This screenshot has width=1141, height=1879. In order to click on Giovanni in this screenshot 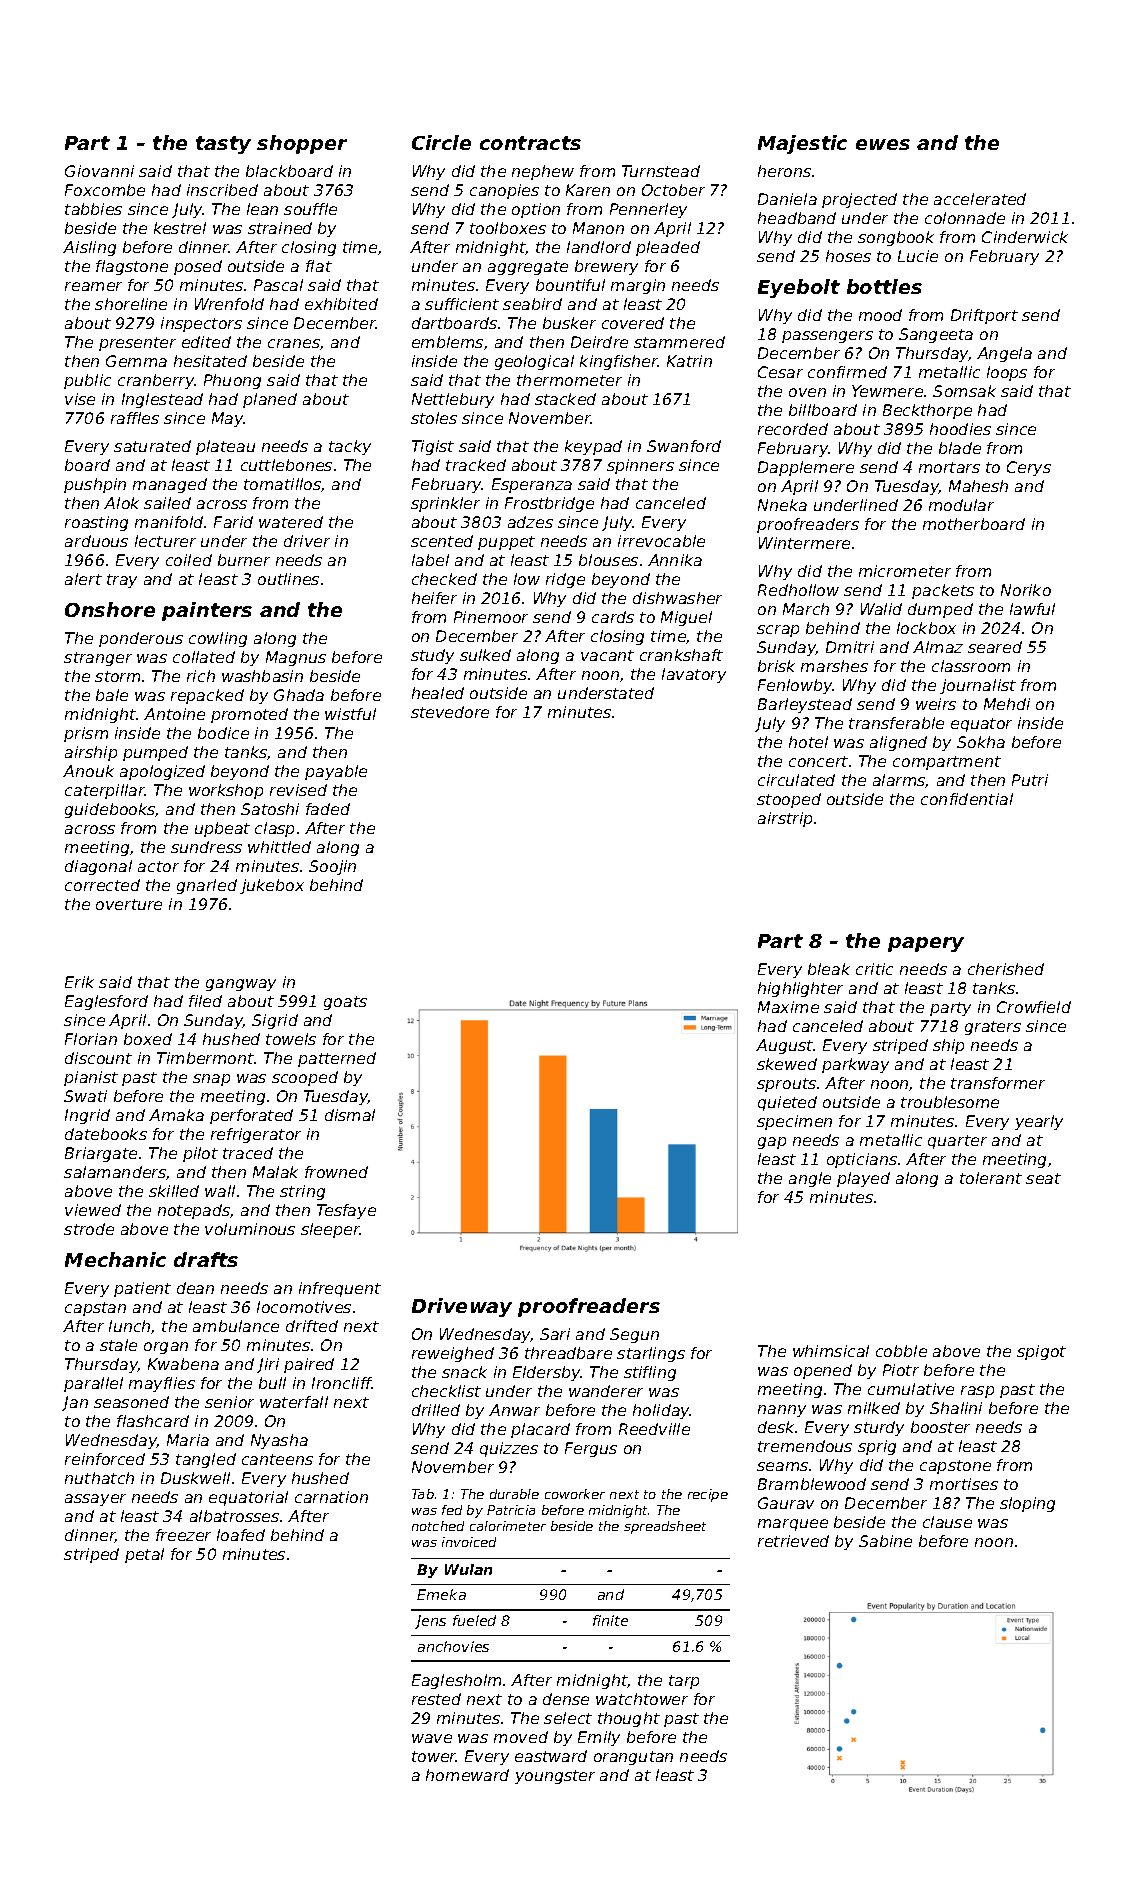, I will do `click(99, 171)`.
